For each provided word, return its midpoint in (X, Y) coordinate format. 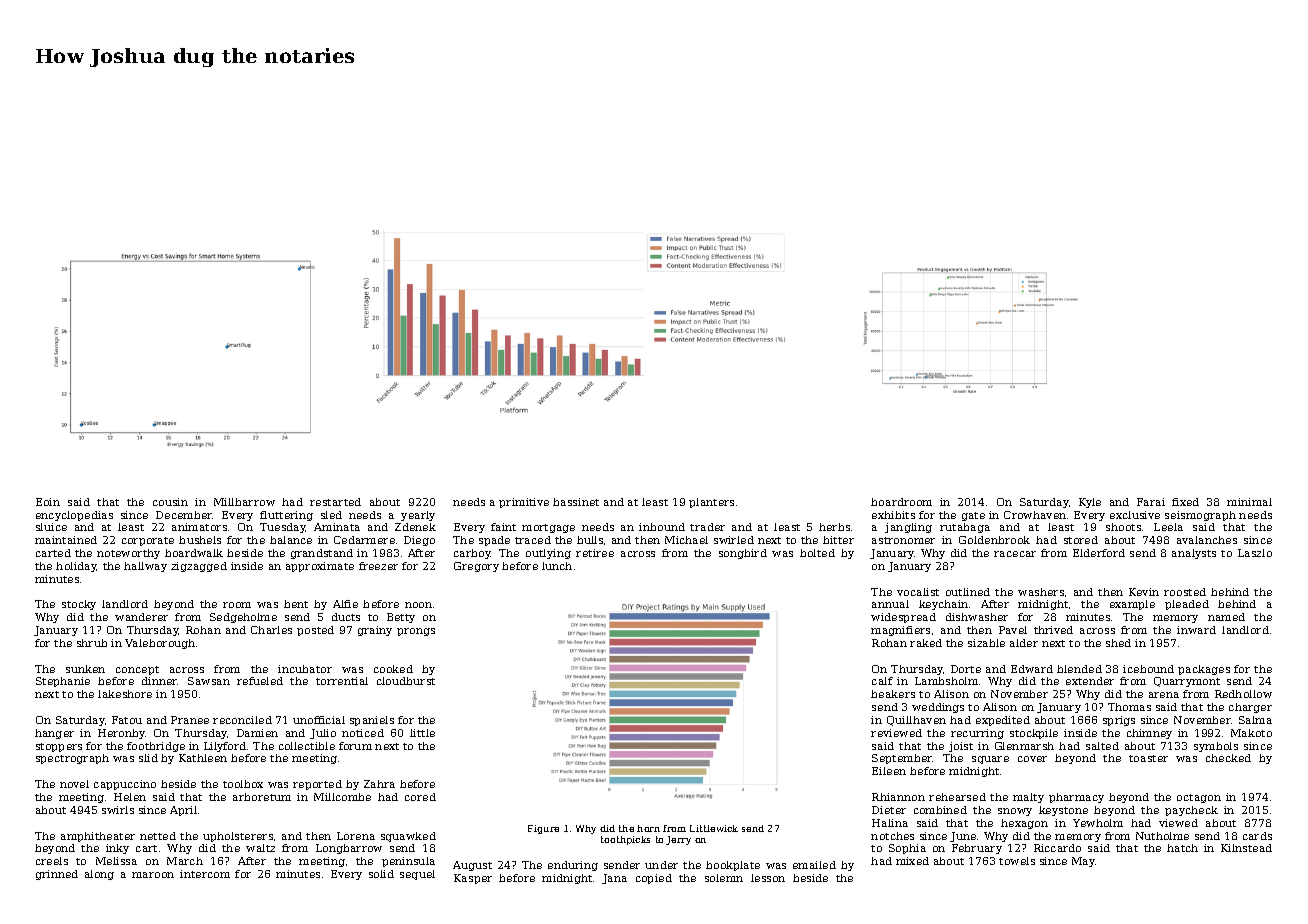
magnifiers (900, 631)
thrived (1053, 630)
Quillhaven (916, 721)
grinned (57, 875)
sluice (51, 527)
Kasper (473, 879)
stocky (79, 605)
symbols (1216, 747)
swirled (734, 540)
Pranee (190, 720)
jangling (908, 528)
